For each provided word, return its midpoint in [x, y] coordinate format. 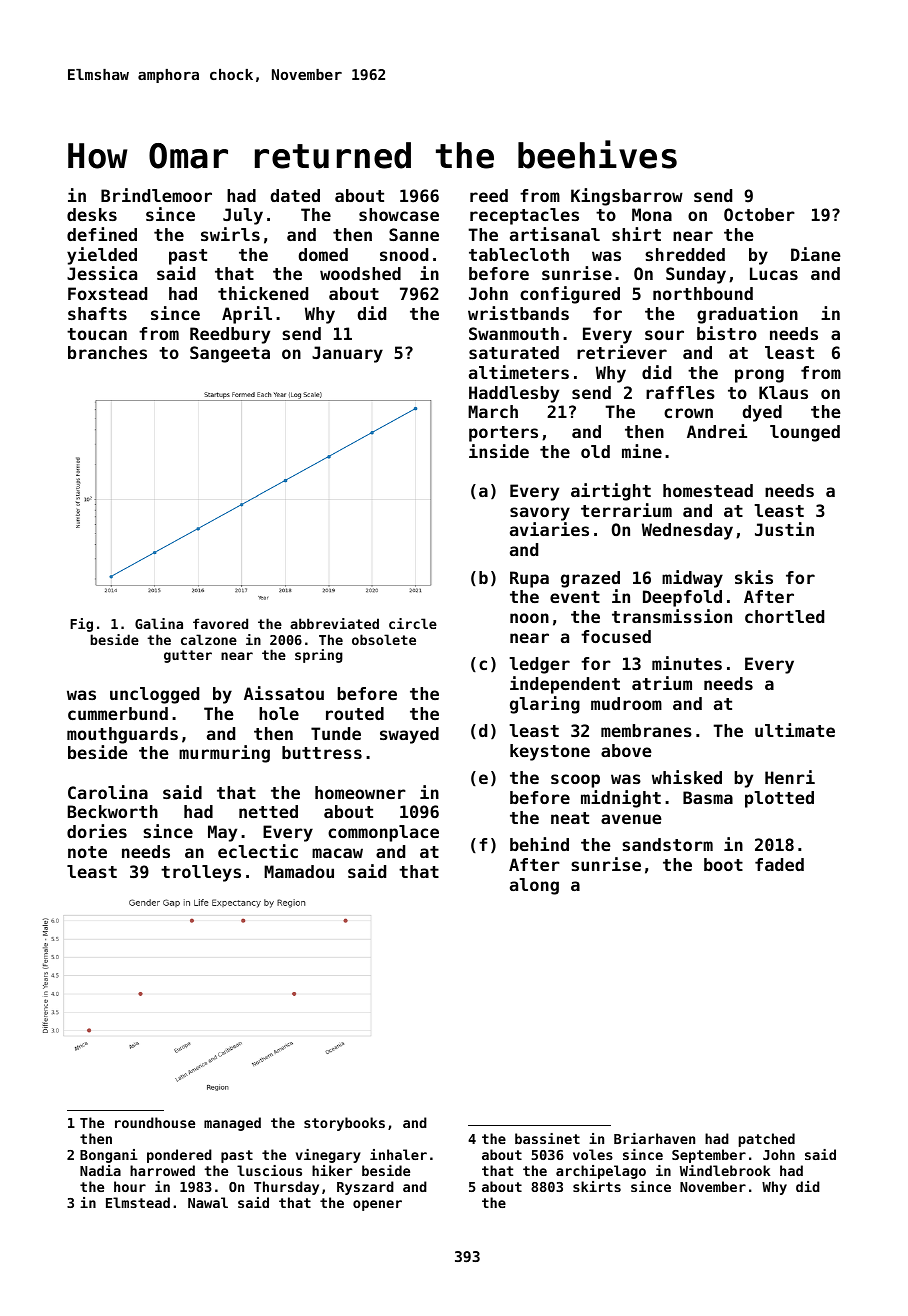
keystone [550, 752]
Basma [708, 797]
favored [220, 623]
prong [759, 376]
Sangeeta [230, 354]
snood [404, 254]
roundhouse [155, 1122]
